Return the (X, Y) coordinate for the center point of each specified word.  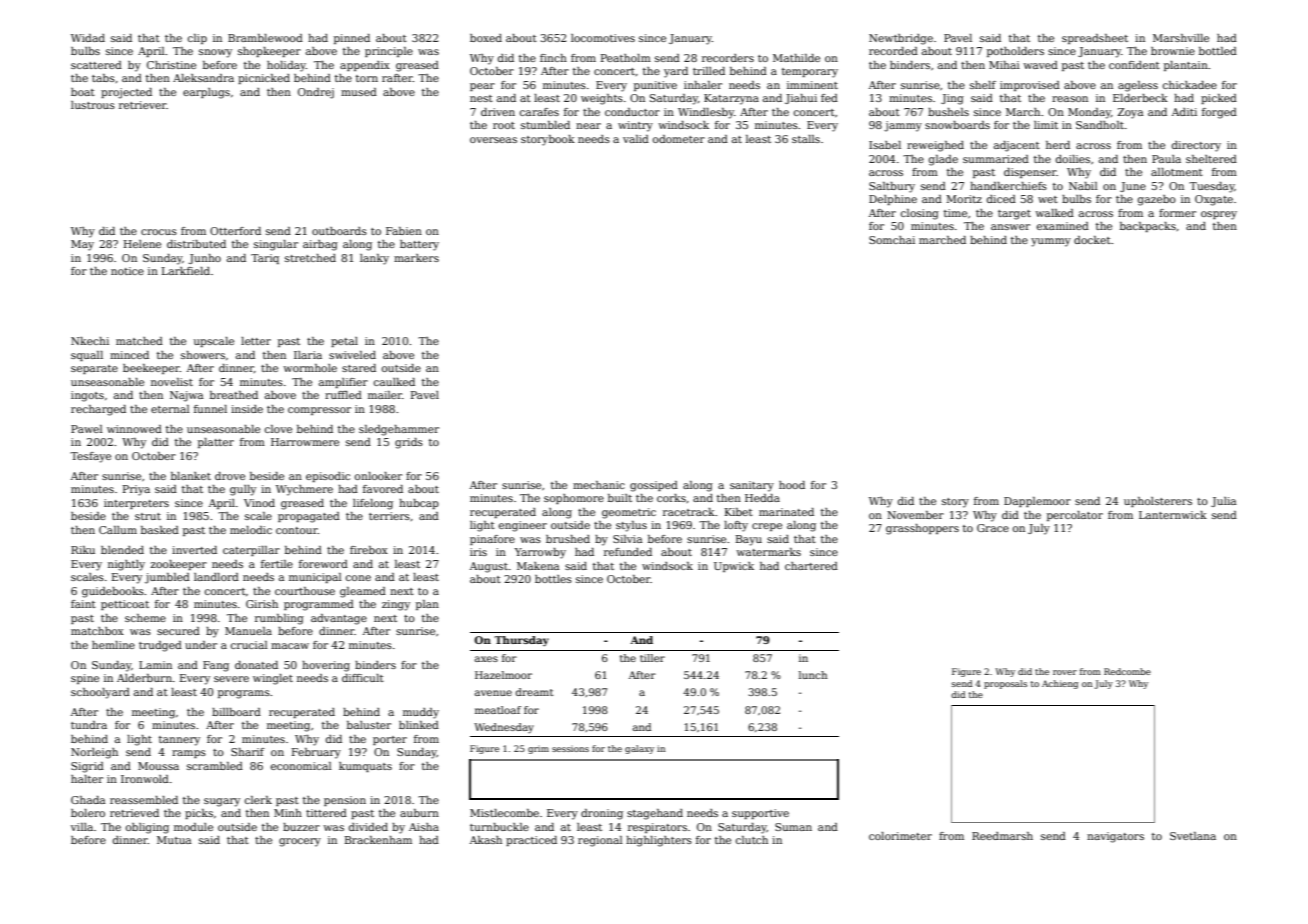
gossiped (654, 486)
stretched (310, 258)
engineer (523, 526)
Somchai (892, 240)
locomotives (603, 38)
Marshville (1181, 38)
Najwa (186, 396)
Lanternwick (1173, 515)
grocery (300, 842)
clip (197, 39)
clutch (752, 840)
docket (1092, 240)
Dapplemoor (1037, 502)
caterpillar (251, 551)
